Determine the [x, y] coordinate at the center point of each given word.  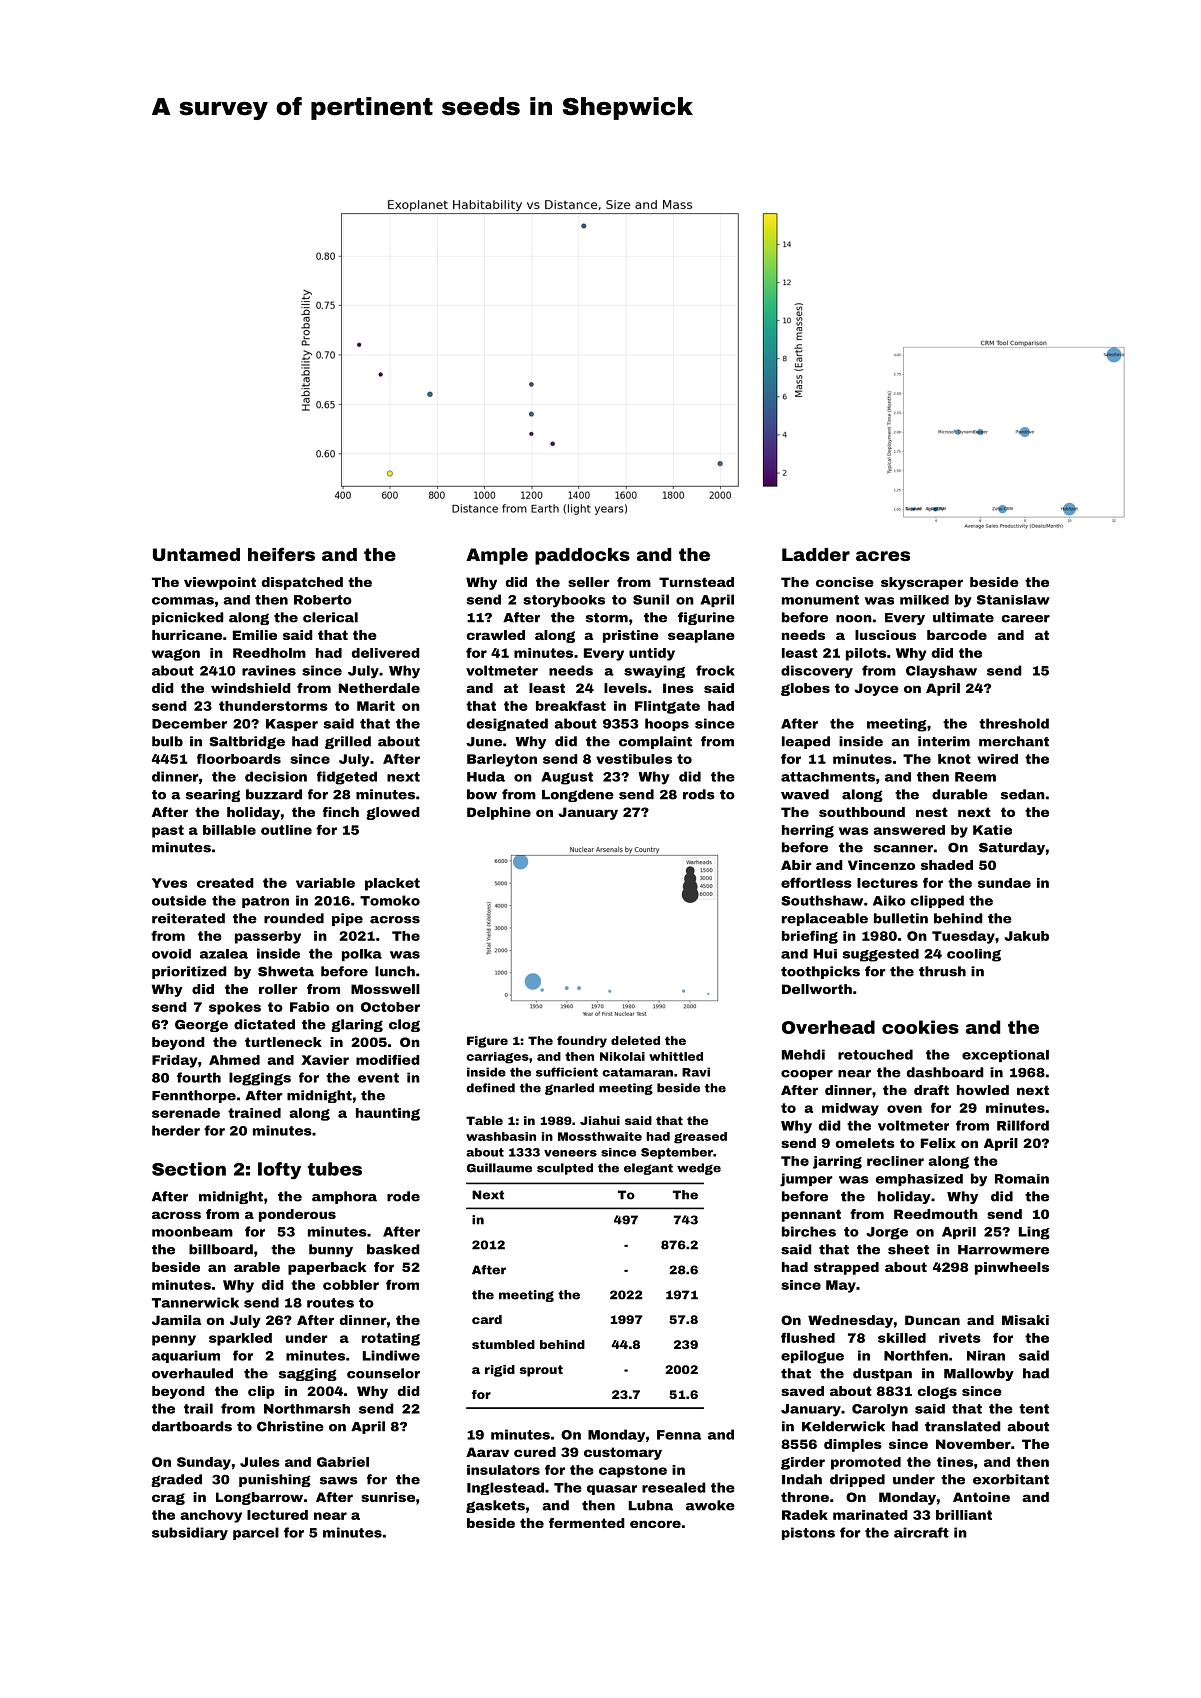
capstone [633, 1471]
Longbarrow [259, 1498]
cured [535, 1452]
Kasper [292, 725]
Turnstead [696, 582]
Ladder [816, 554]
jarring [837, 1162]
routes [330, 1303]
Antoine [981, 1497]
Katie [992, 830]
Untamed [196, 554]
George [201, 1025]
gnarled [569, 1089]
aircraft [921, 1532]
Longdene [578, 795]
